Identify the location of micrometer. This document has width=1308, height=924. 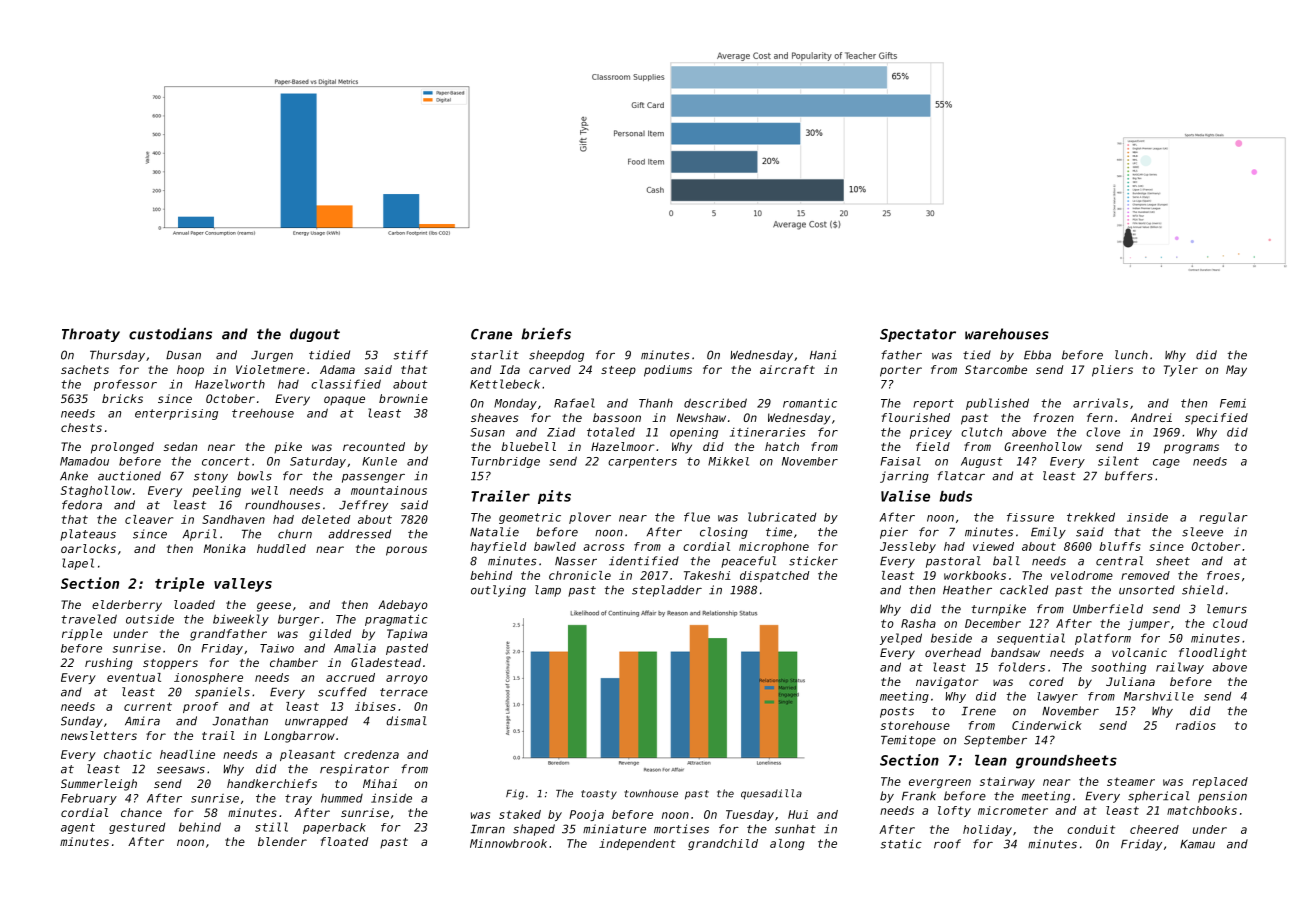
(1013, 810).
